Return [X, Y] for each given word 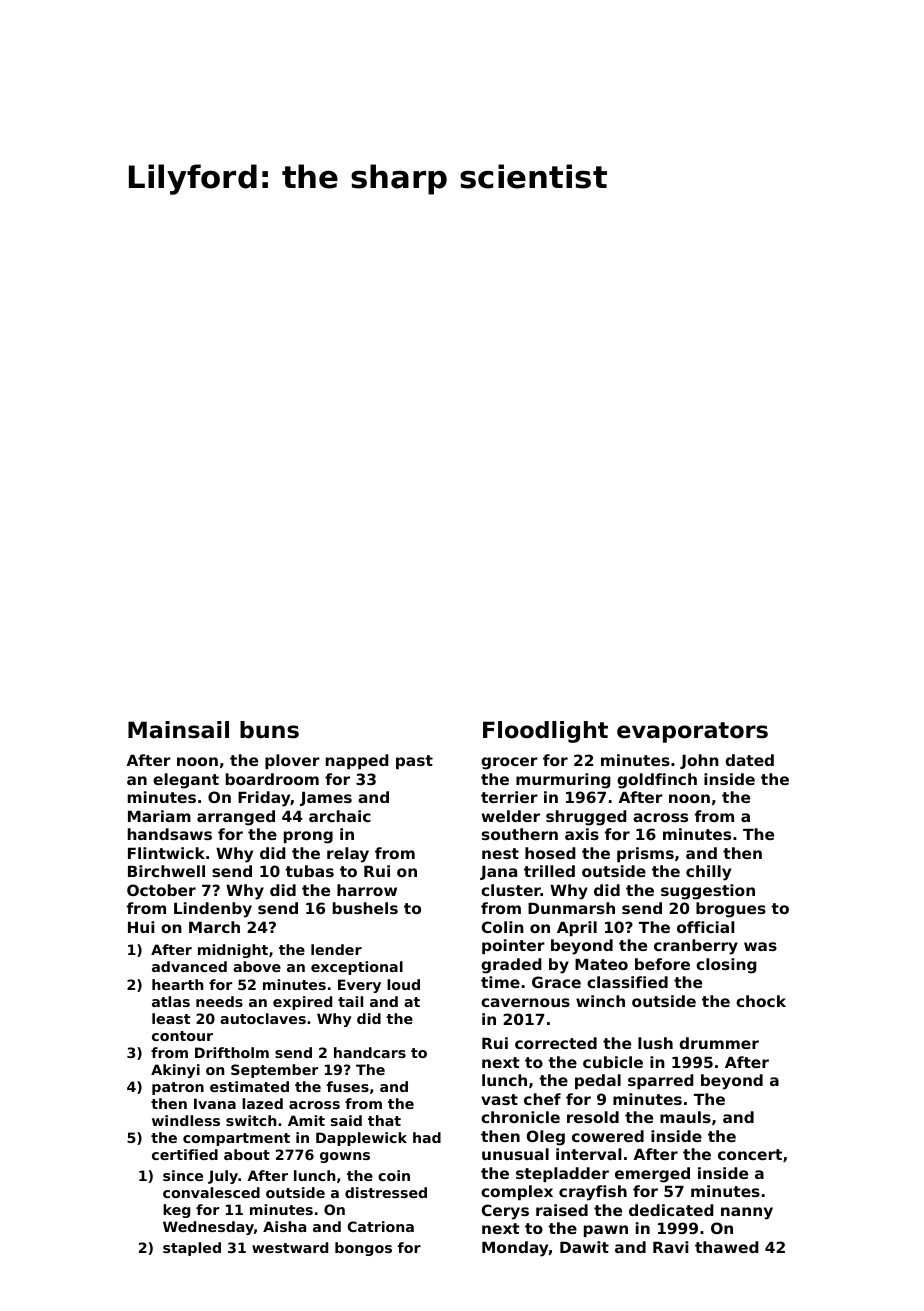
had [427, 1137]
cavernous [525, 1002]
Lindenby [213, 910]
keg [176, 1211]
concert [750, 1154]
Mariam [159, 816]
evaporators [692, 732]
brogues [731, 910]
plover [292, 761]
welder [511, 816]
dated [749, 760]
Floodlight [545, 732]
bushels [365, 908]
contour [182, 1036]
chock [761, 1001]
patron [178, 1088]
